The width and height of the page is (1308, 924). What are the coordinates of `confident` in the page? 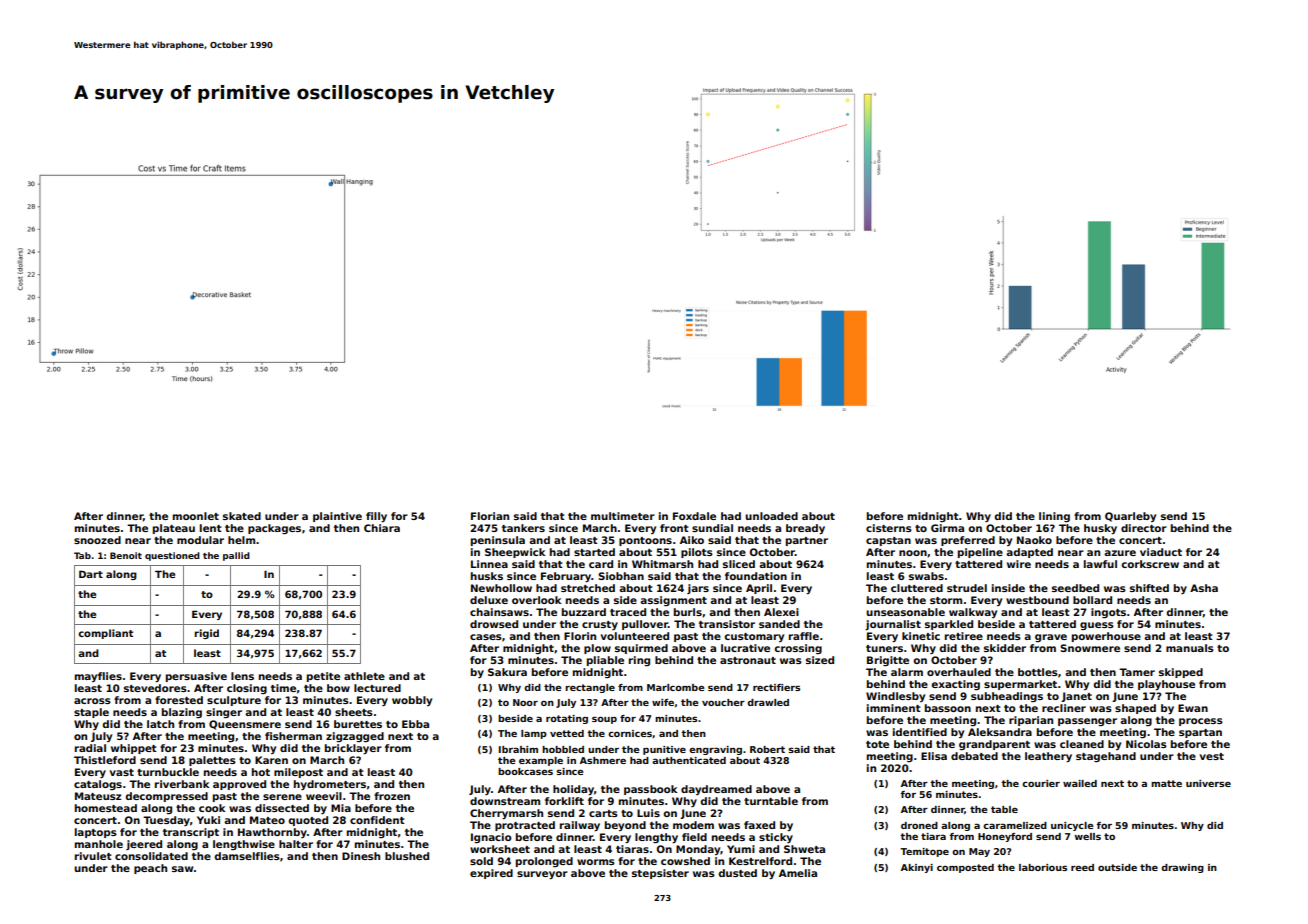 It's located at (377, 820).
